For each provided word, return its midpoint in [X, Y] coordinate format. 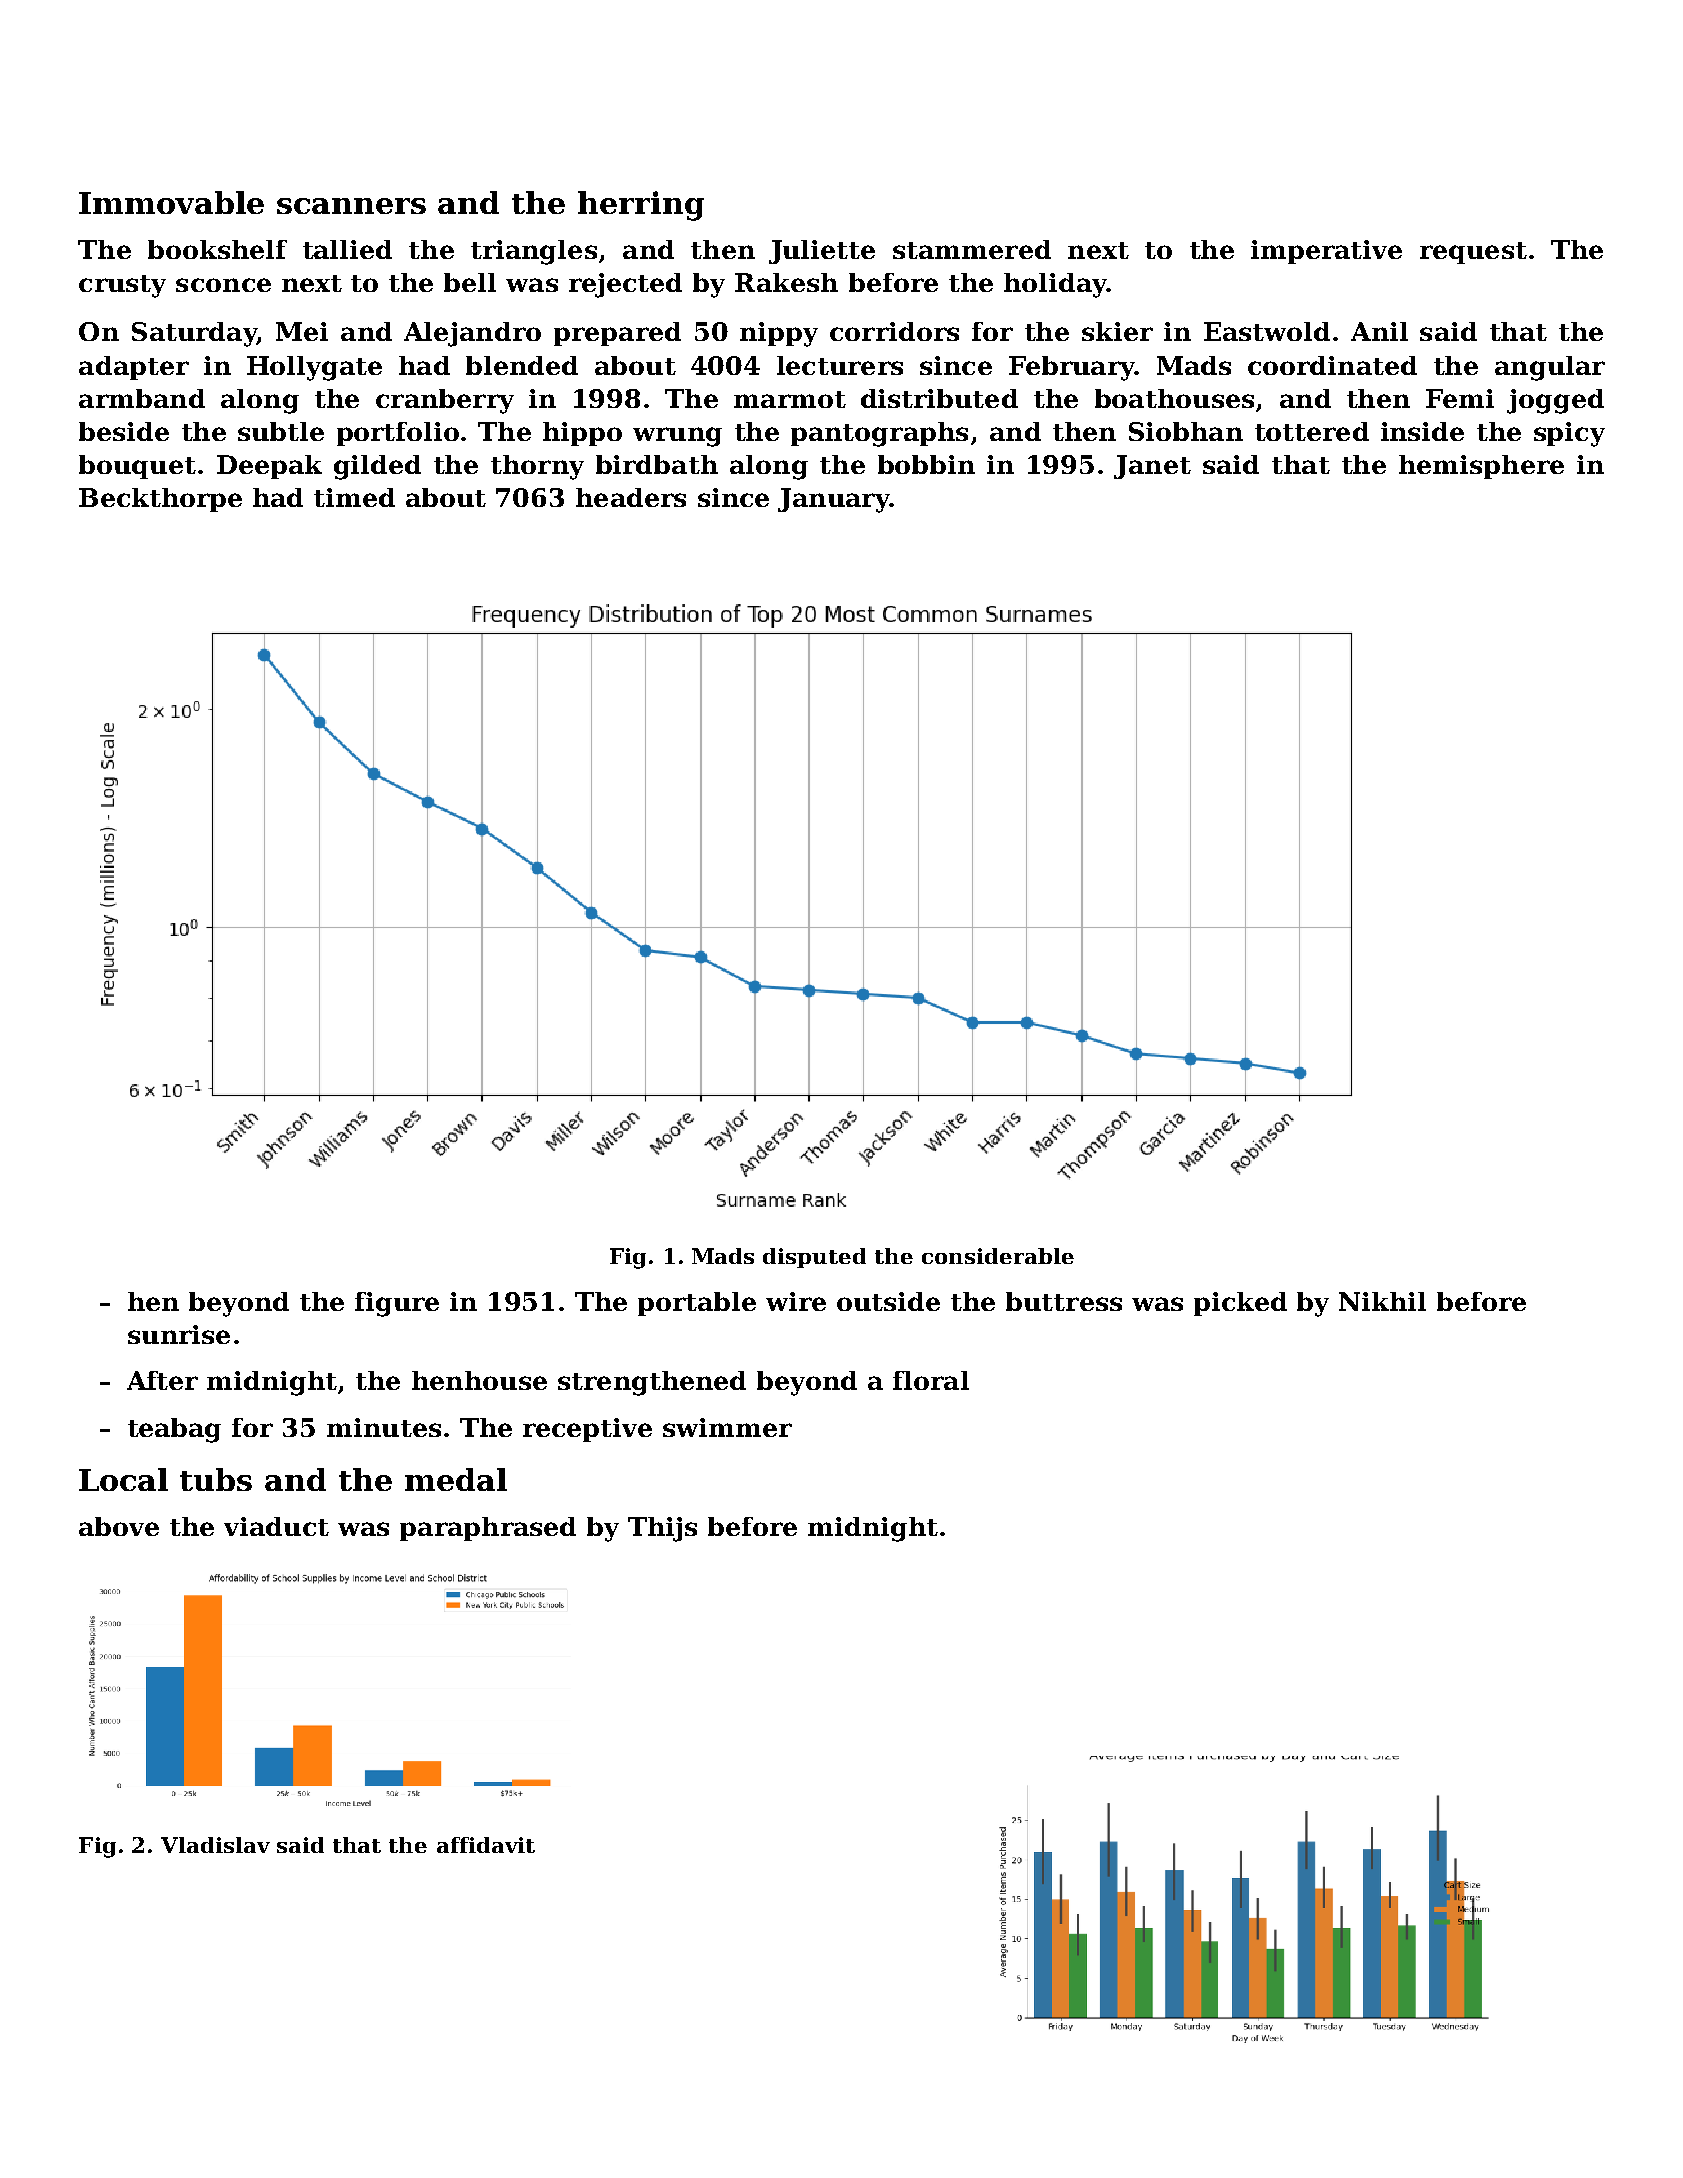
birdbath [657, 464]
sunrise [179, 1334]
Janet [1152, 467]
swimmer [727, 1427]
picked [1240, 1304]
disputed [814, 1258]
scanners [351, 206]
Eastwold [1267, 331]
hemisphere [1481, 467]
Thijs [662, 1529]
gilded [377, 467]
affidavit [486, 1845]
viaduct [276, 1526]
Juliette [822, 252]
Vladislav [215, 1845]
